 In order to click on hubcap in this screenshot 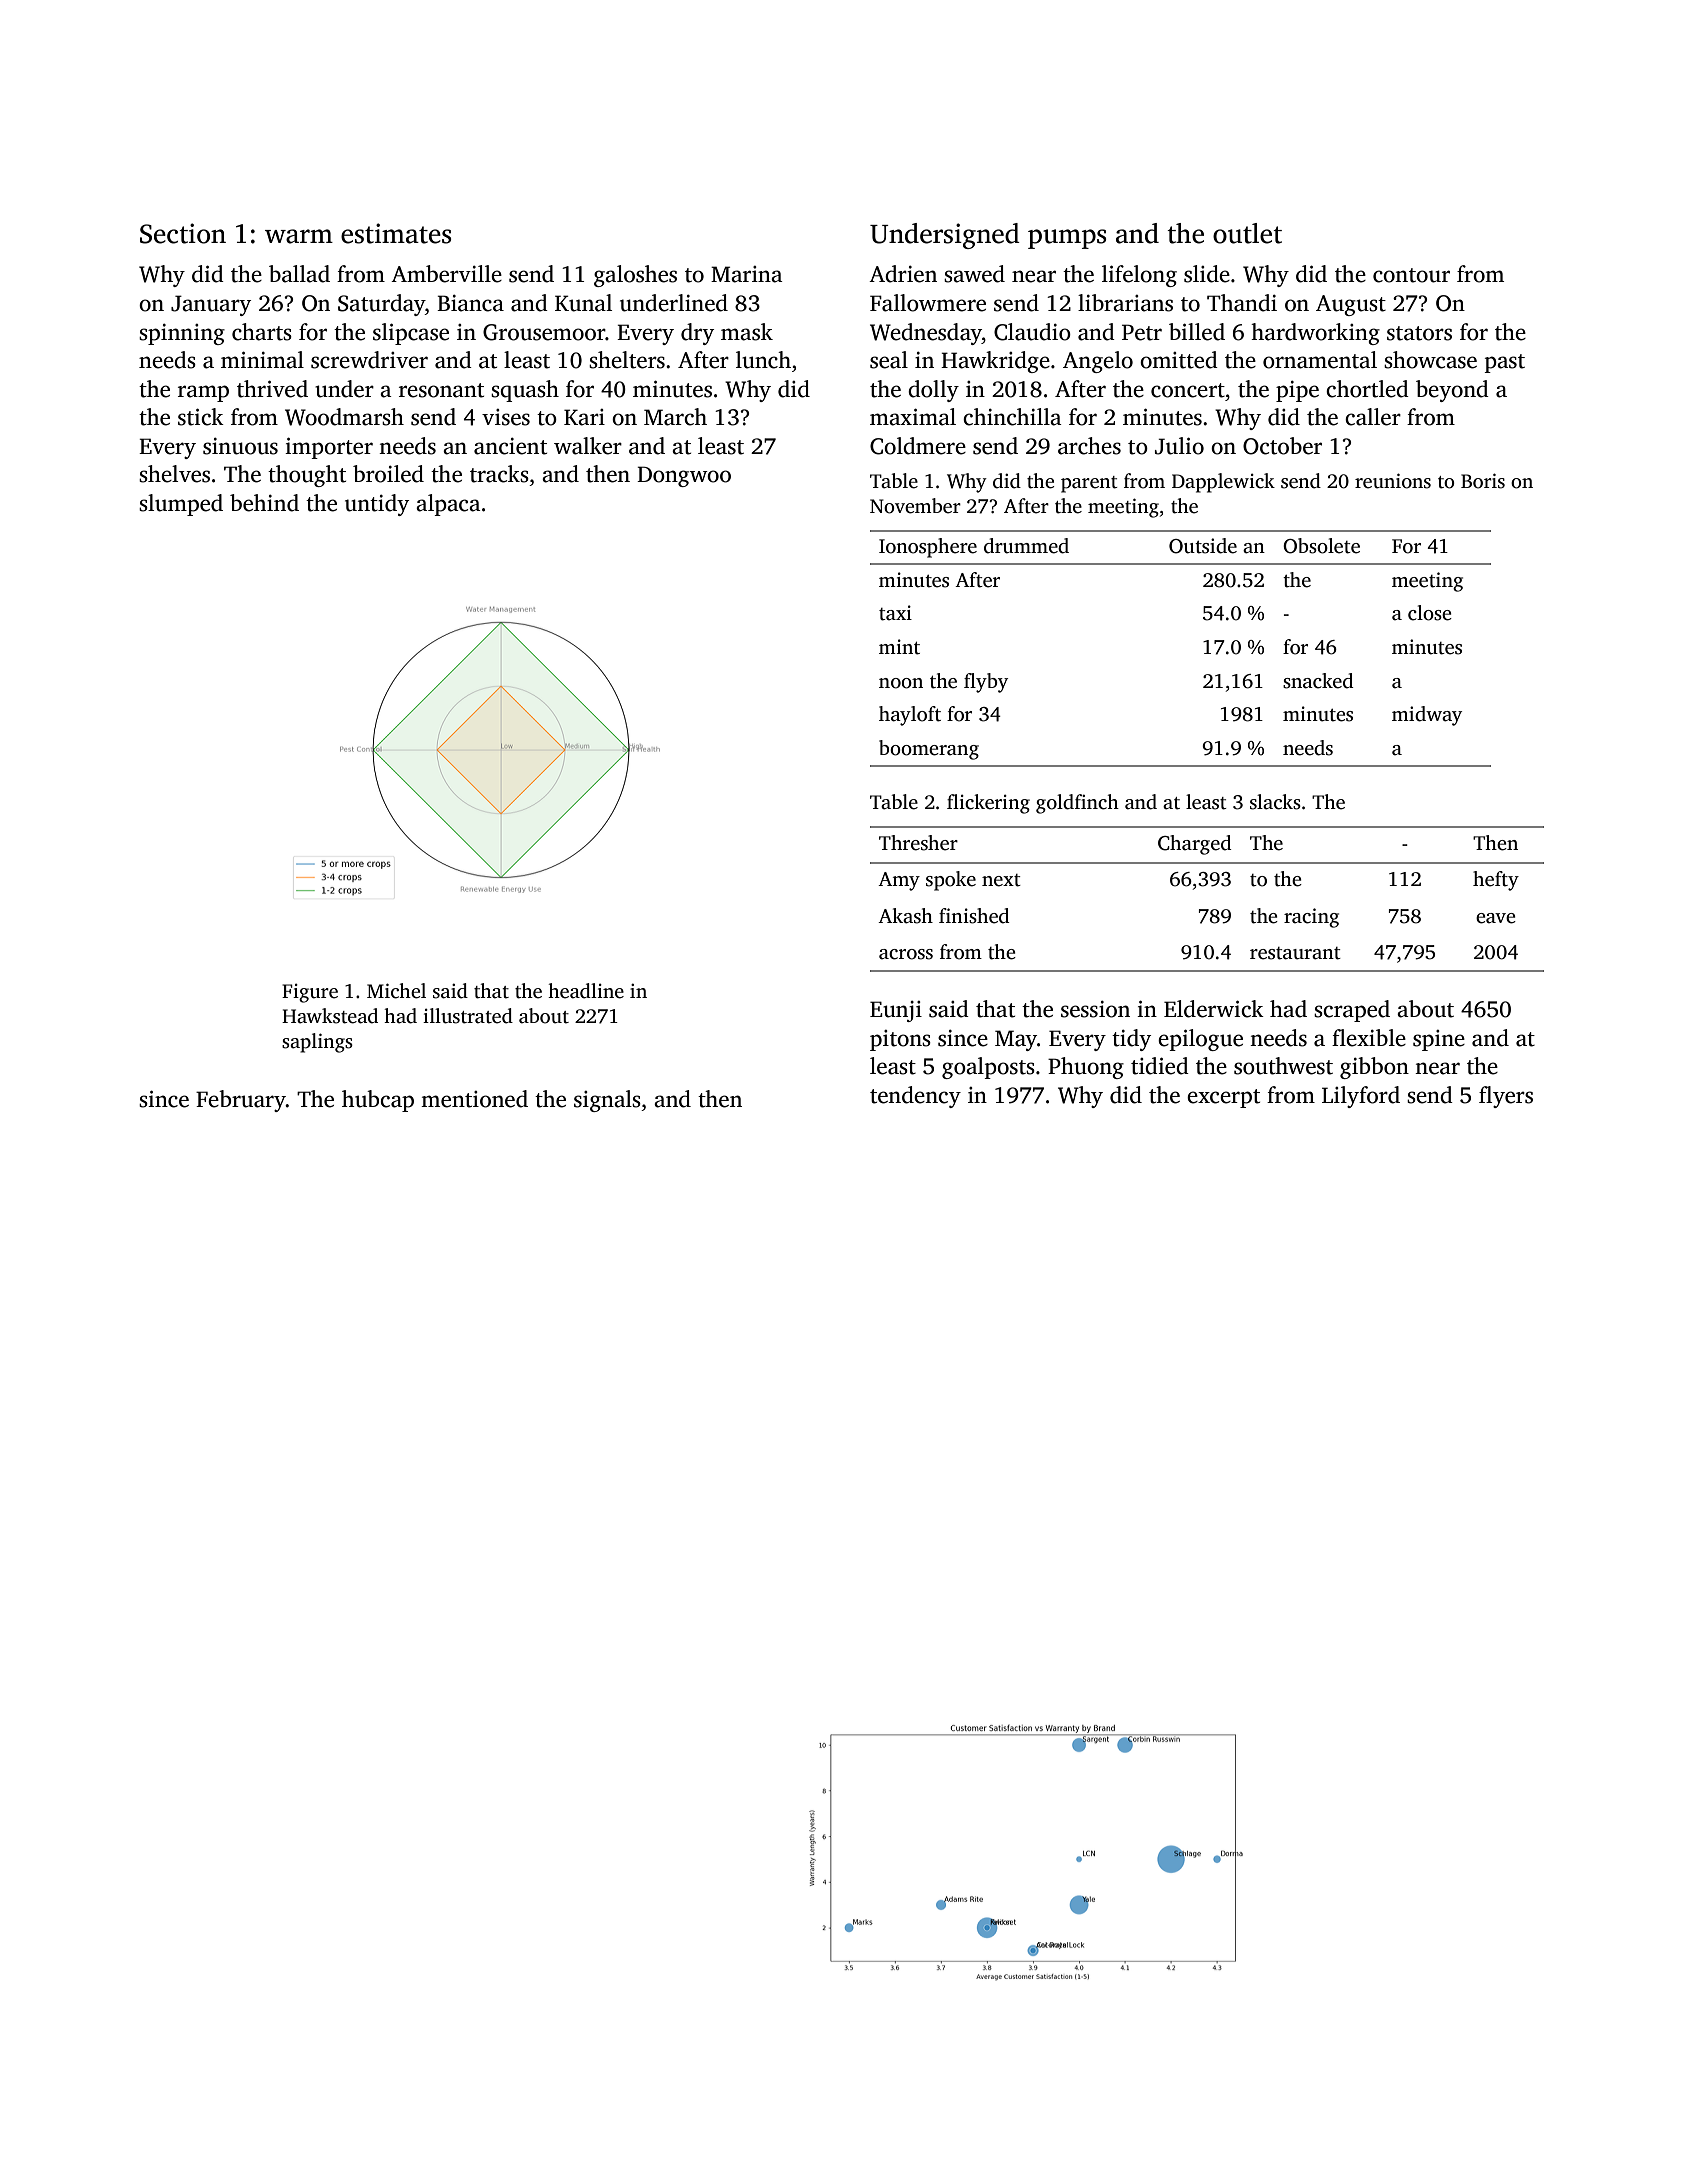, I will do `click(378, 1101)`.
